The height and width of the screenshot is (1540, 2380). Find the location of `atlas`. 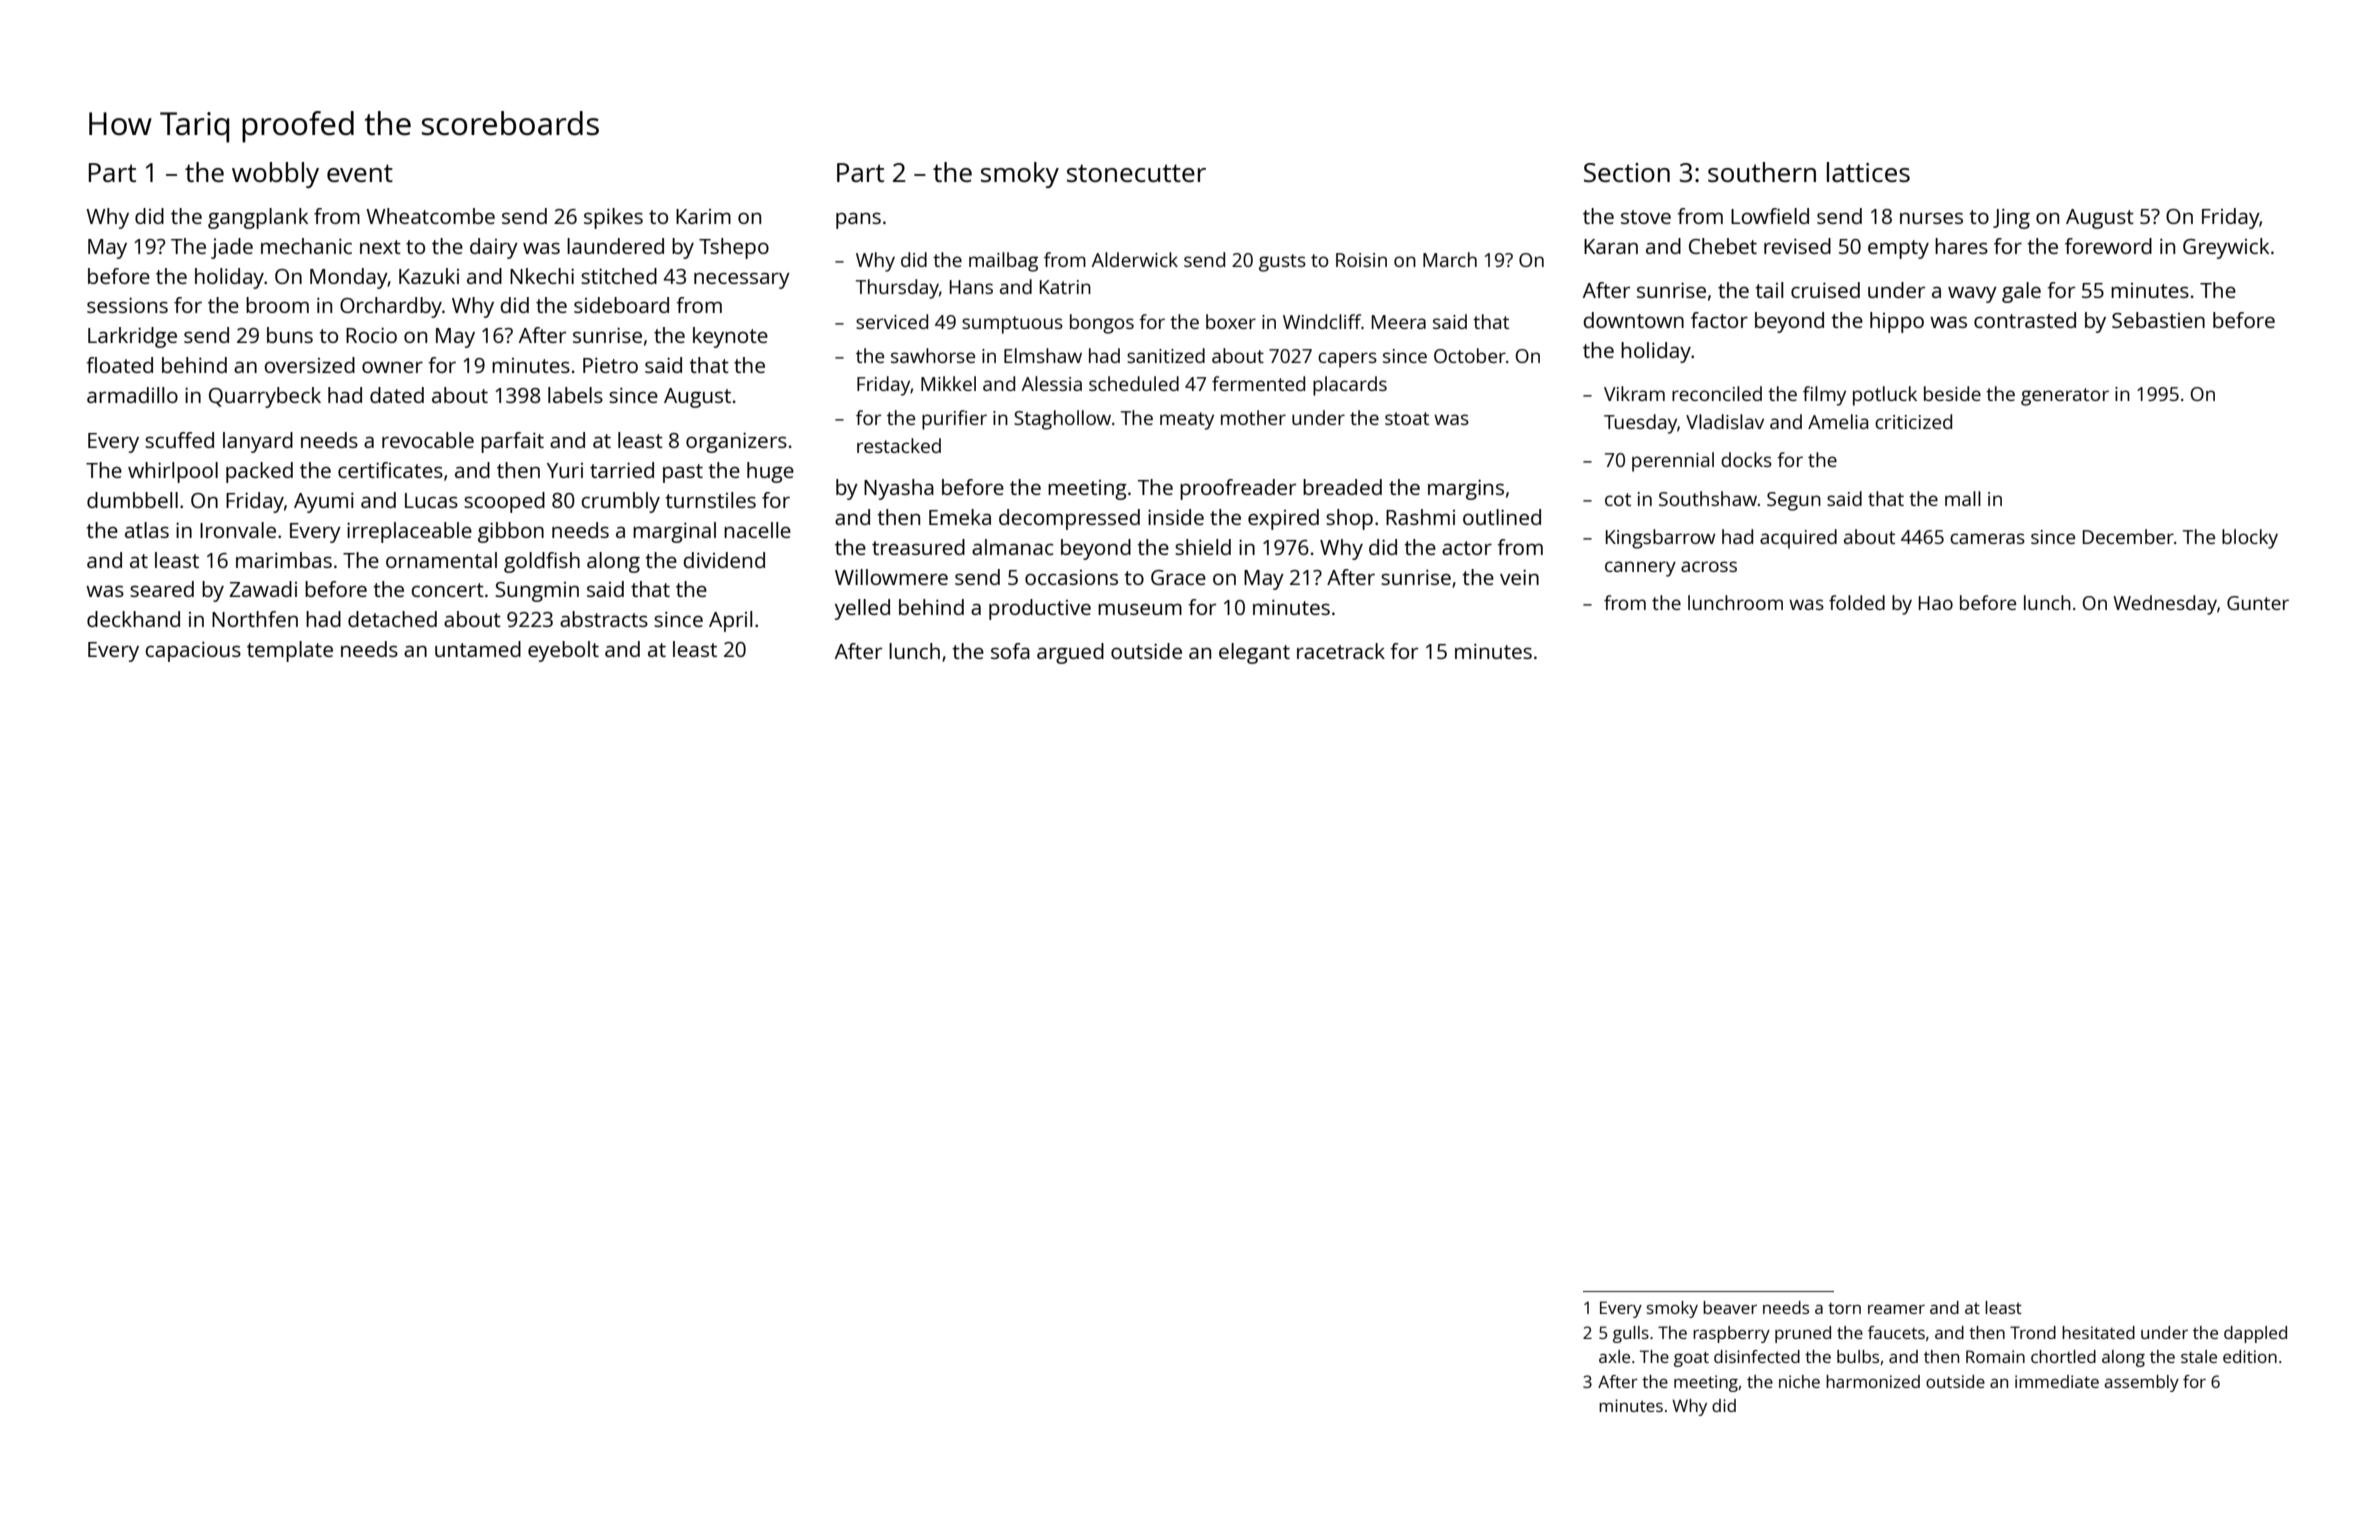

atlas is located at coordinates (147, 530).
